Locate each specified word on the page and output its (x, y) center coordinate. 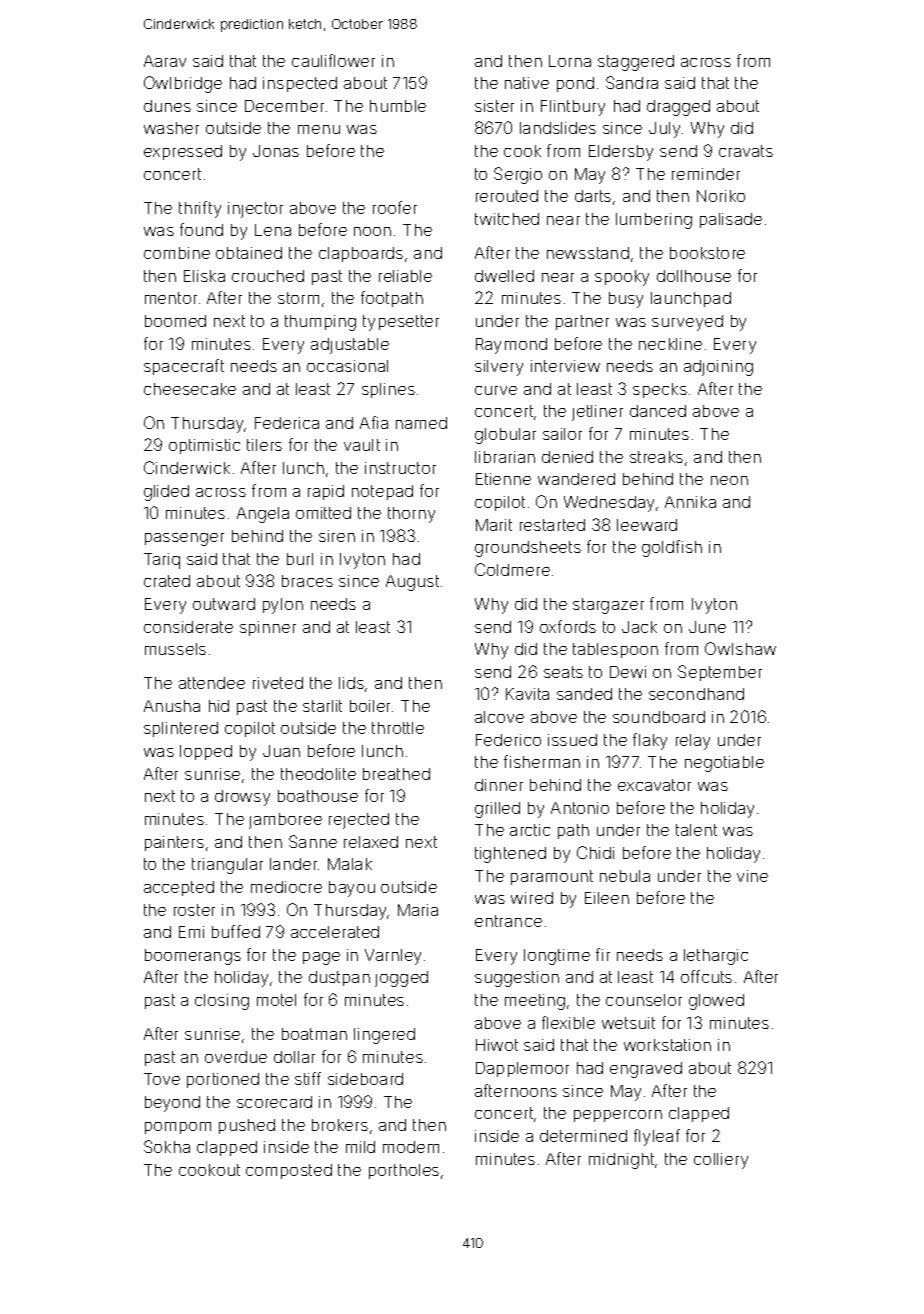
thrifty (200, 209)
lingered (384, 1036)
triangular (227, 866)
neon (729, 480)
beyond (172, 1104)
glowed (716, 1002)
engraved (646, 1070)
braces (307, 581)
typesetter (401, 323)
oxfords (568, 626)
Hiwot (497, 1045)
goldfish (672, 548)
